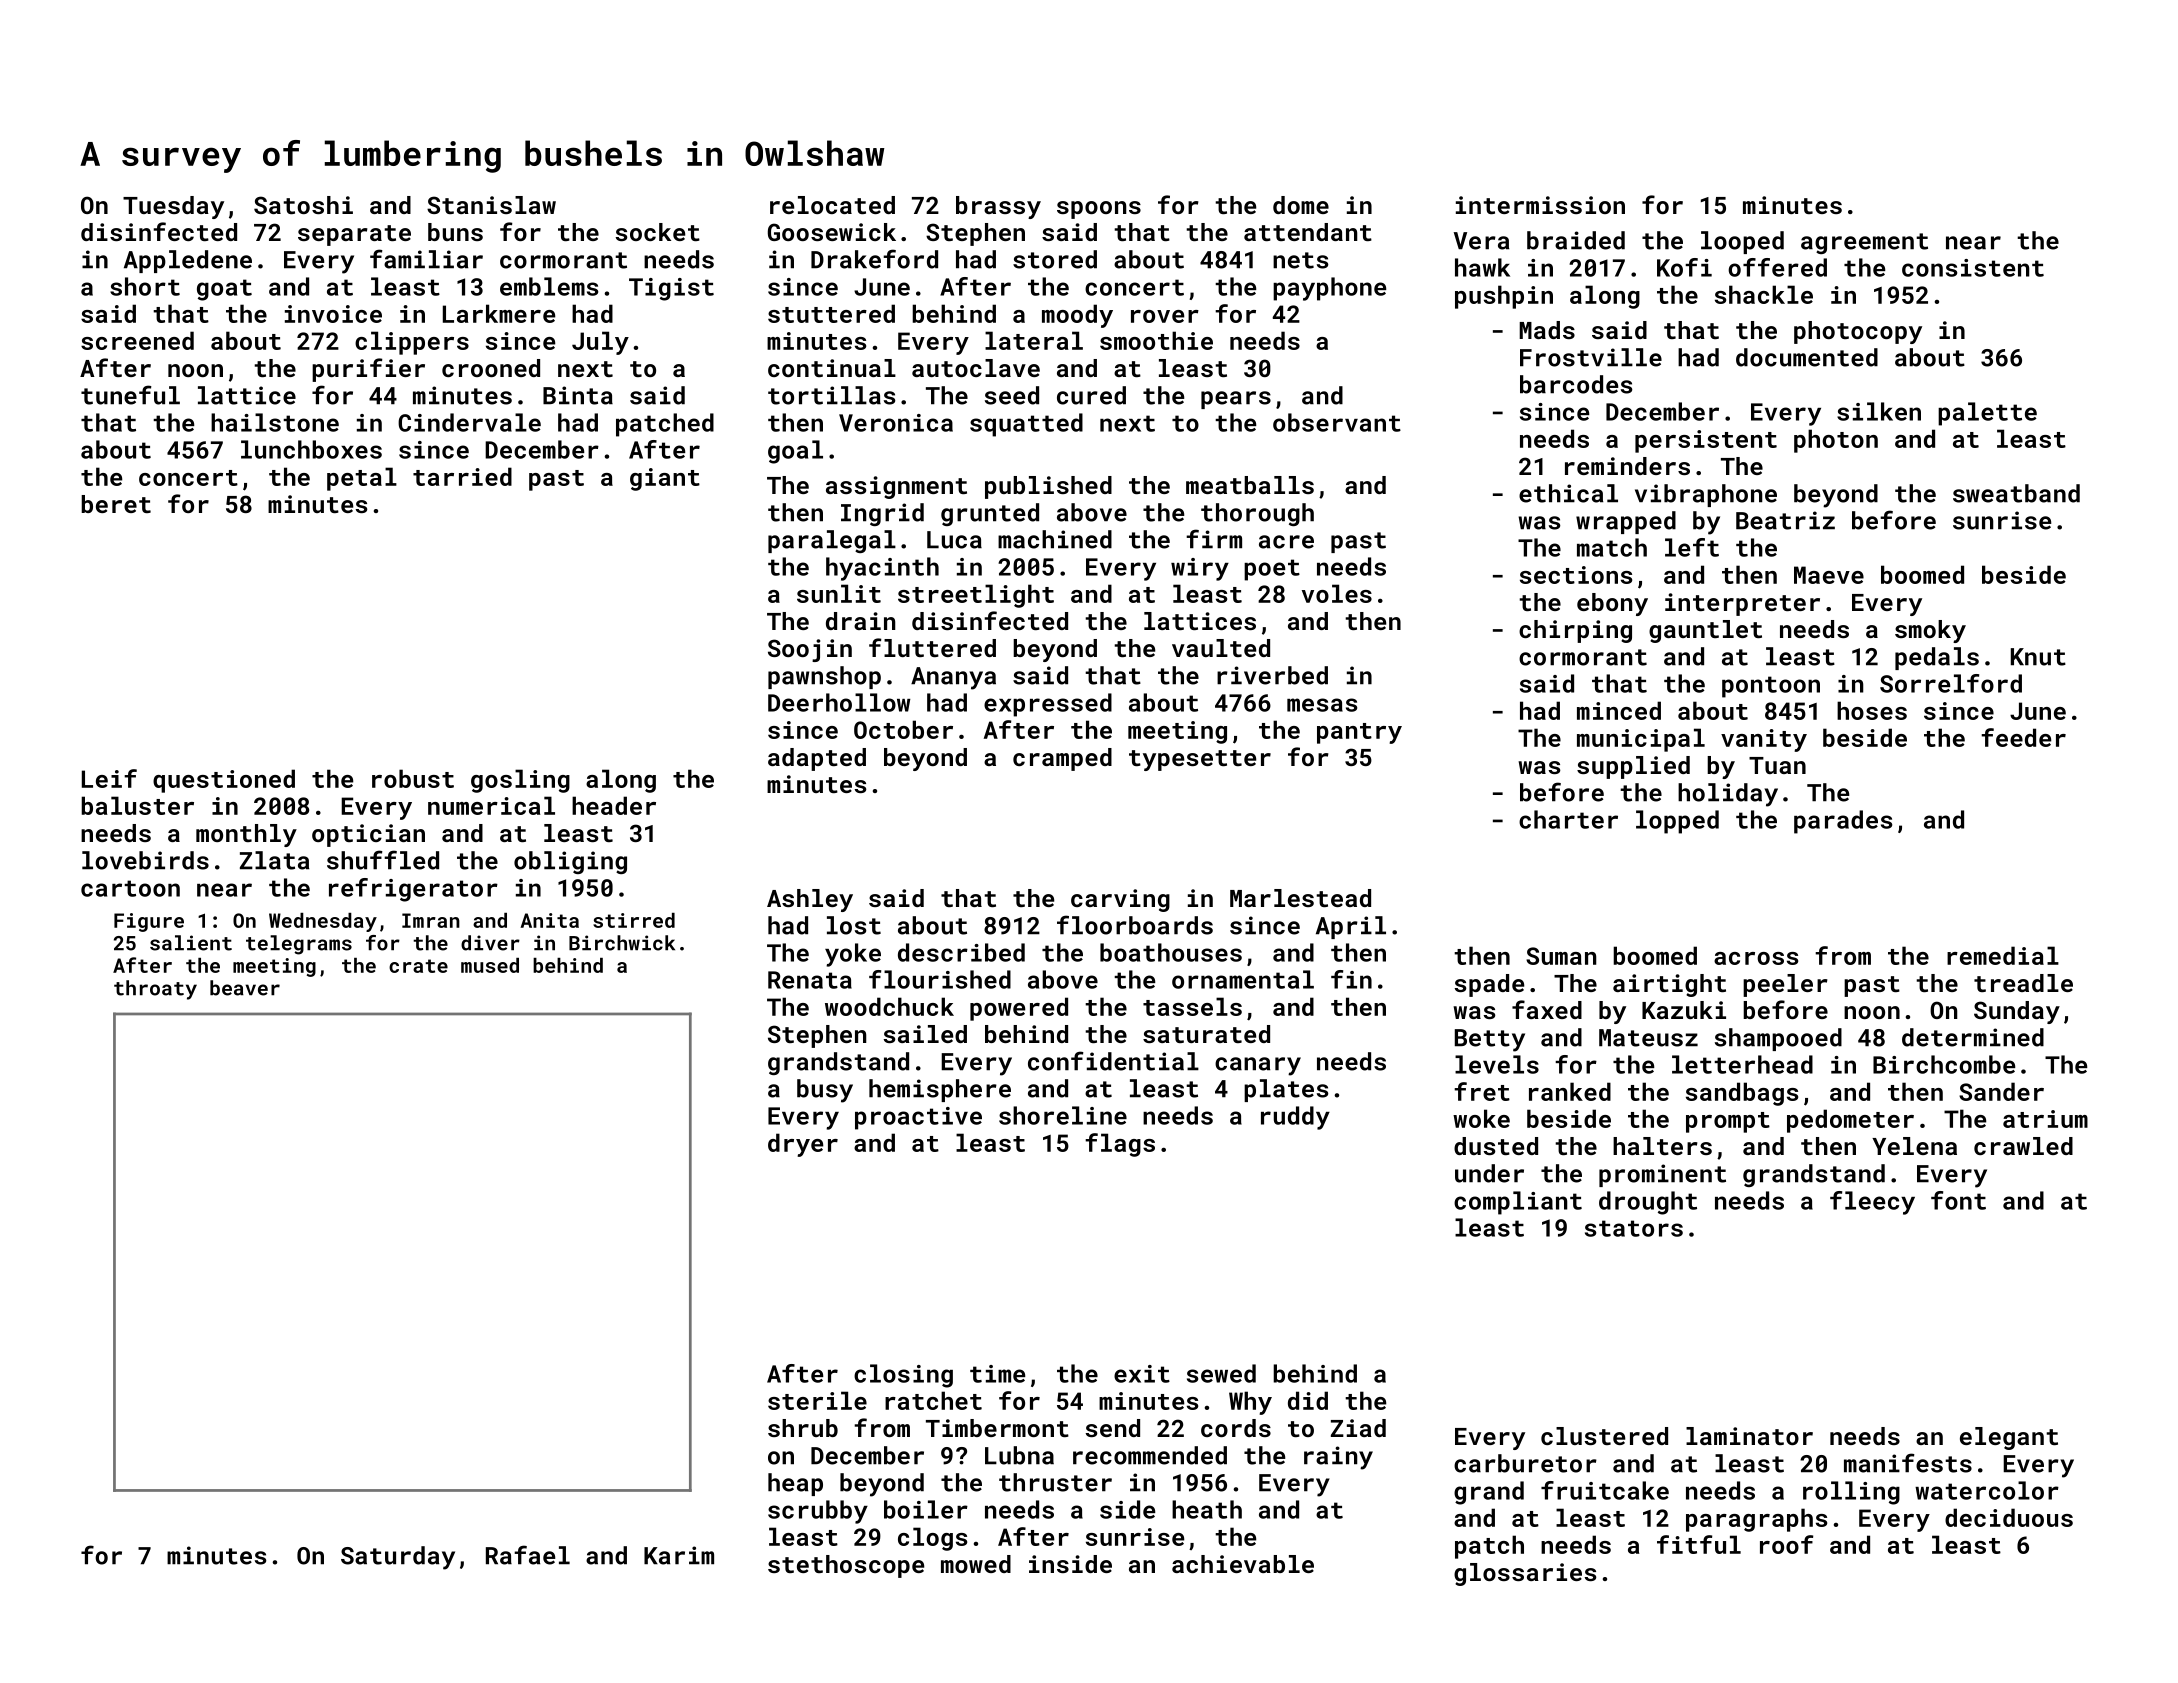 The width and height of the page is (2178, 1683). What do you see at coordinates (1300, 898) in the page?
I see `Marlestead` at bounding box center [1300, 898].
